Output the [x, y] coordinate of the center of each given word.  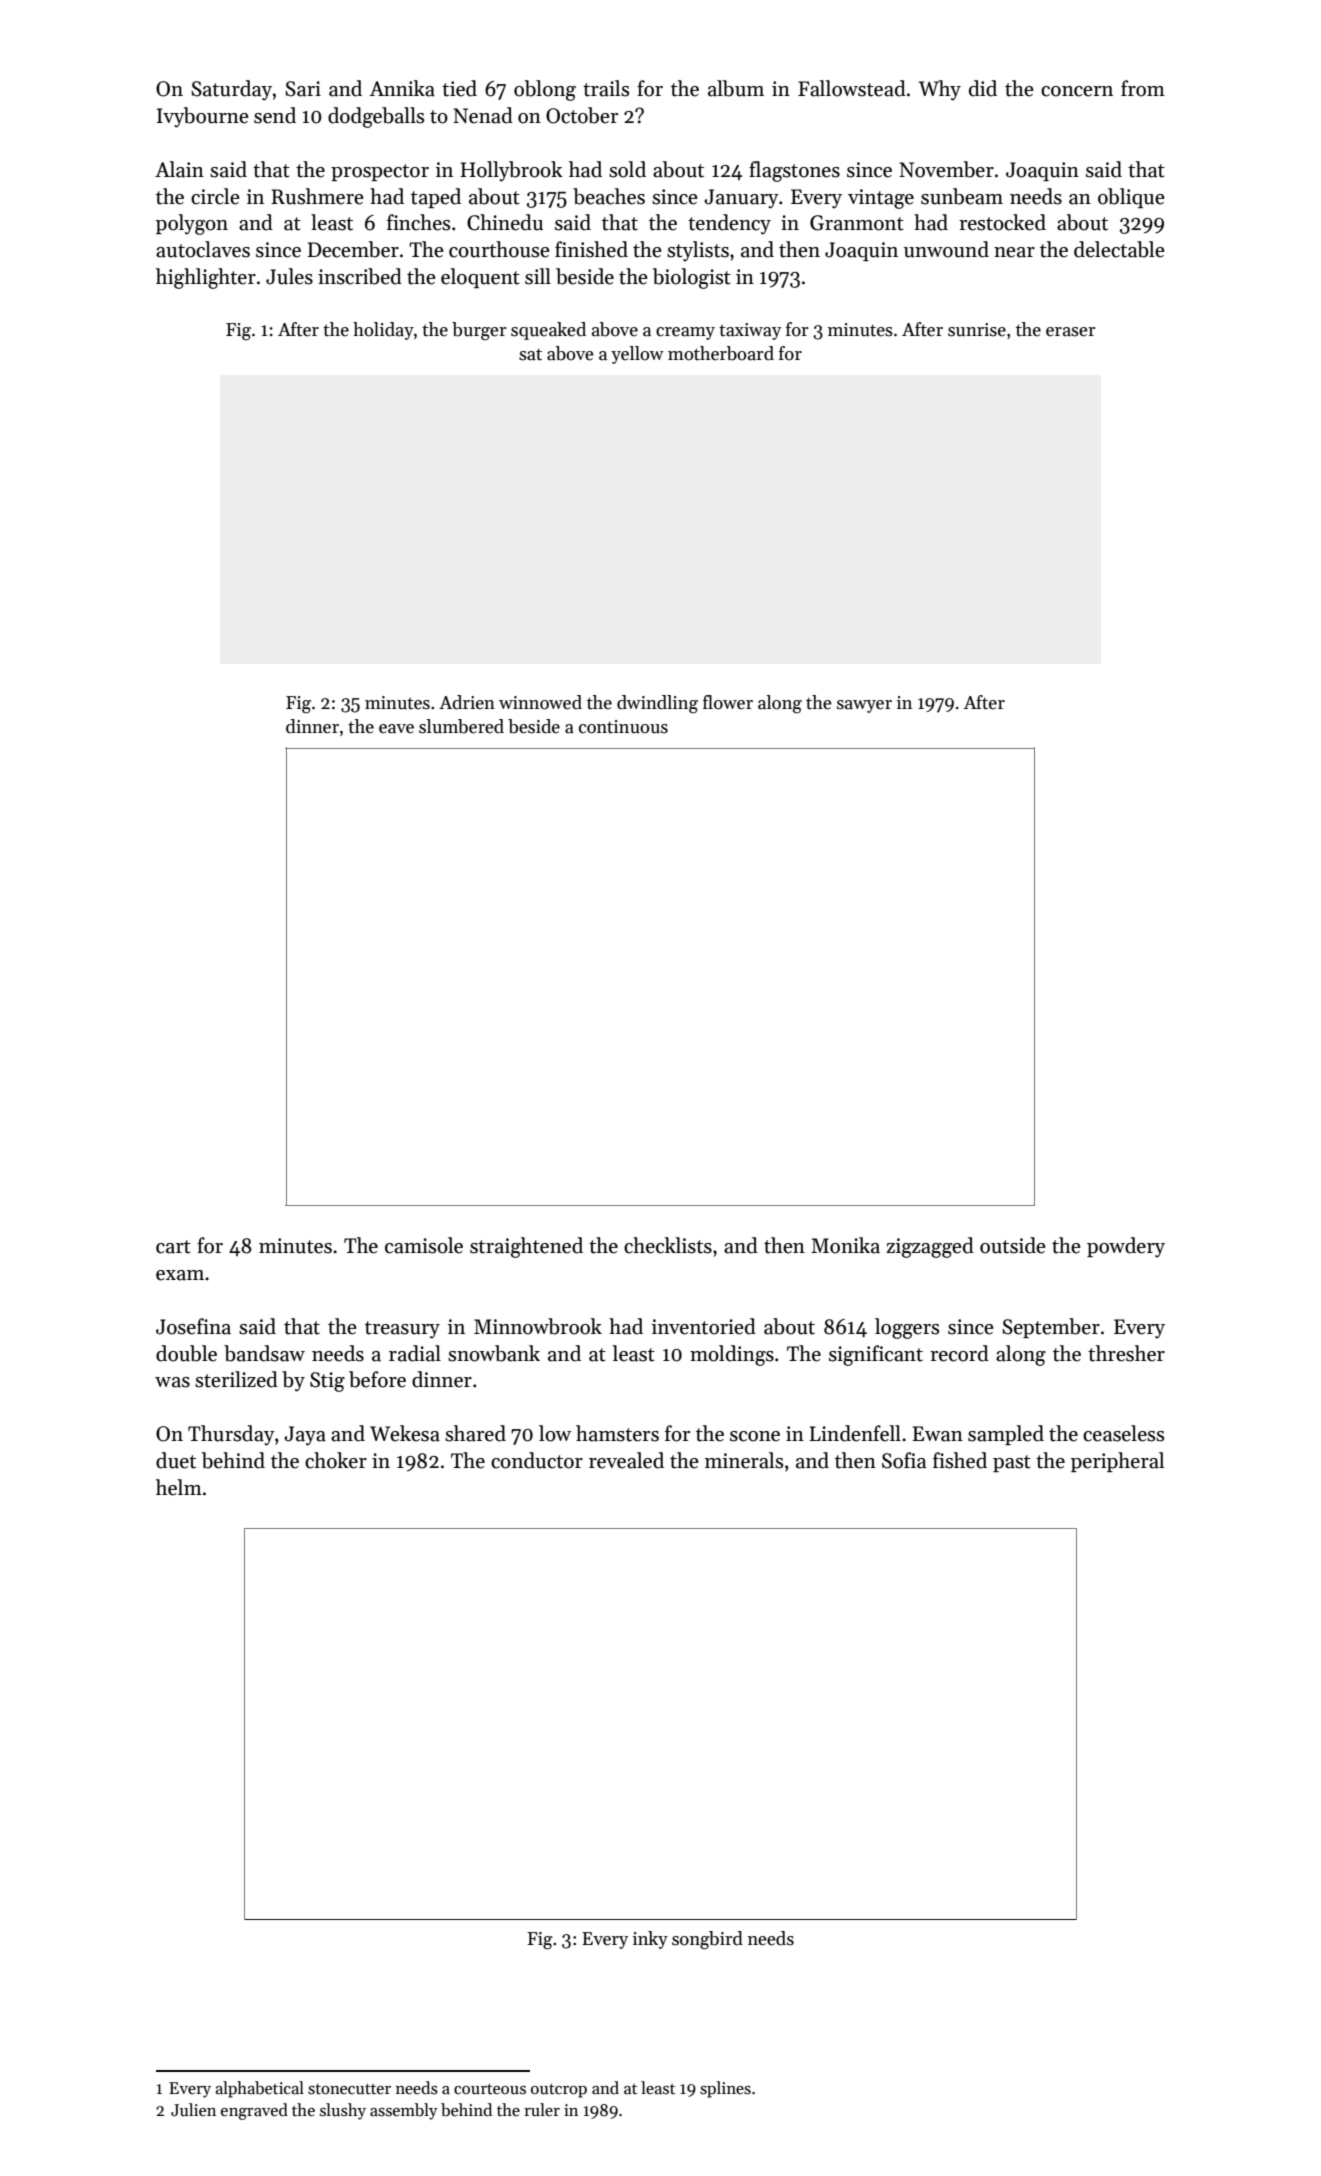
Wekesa [405, 1433]
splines [725, 2089]
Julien [193, 2109]
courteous [490, 2089]
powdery [1126, 1247]
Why [940, 90]
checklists [668, 1245]
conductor [537, 1460]
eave [396, 729]
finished [591, 249]
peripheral [1117, 1462]
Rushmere [317, 196]
